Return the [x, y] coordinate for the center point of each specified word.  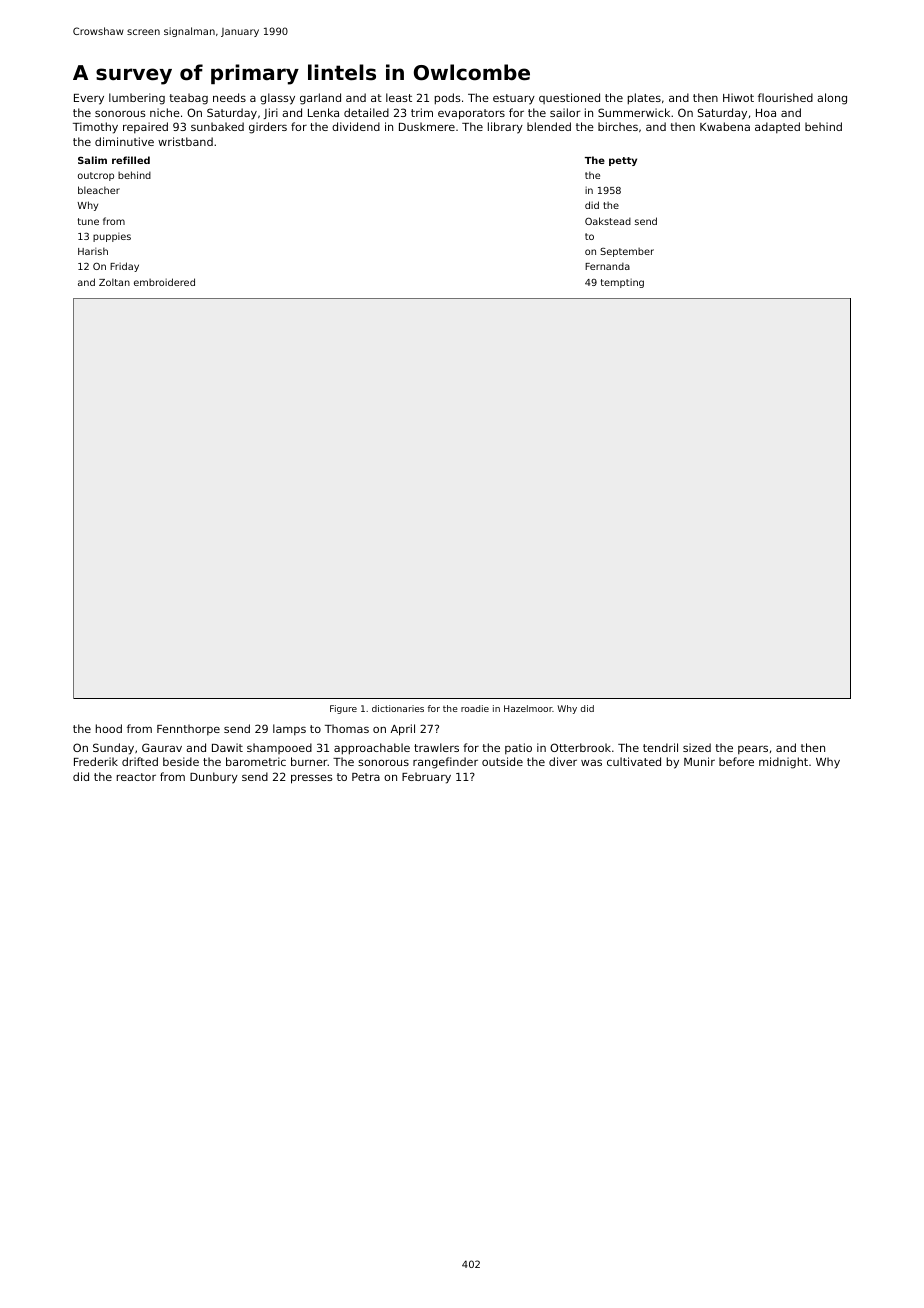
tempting [622, 283]
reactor [136, 777]
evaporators [471, 114]
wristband [185, 141]
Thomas [347, 728]
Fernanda [607, 266]
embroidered [164, 282]
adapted [777, 128]
